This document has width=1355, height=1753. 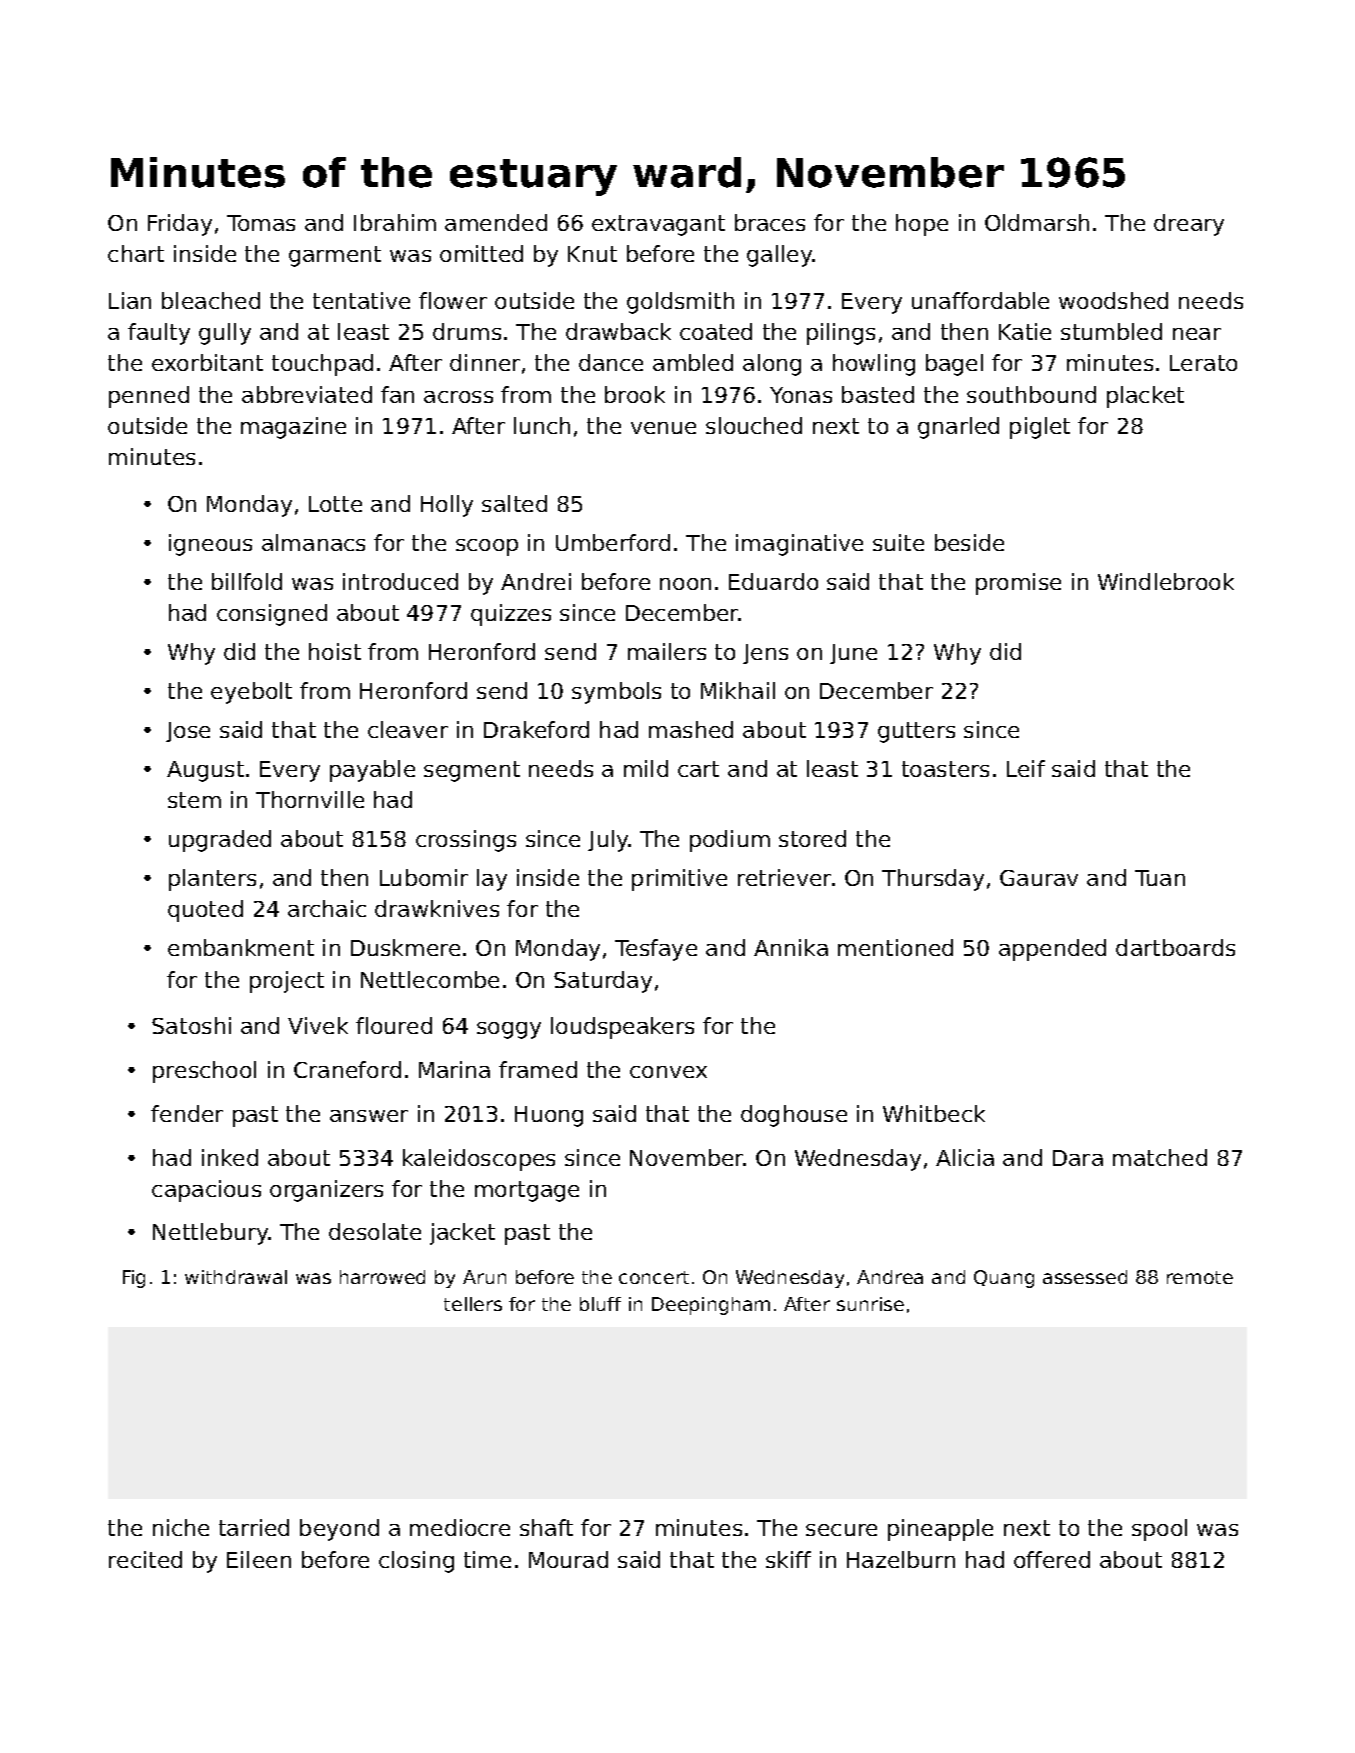 What do you see at coordinates (261, 223) in the document?
I see `Tomas` at bounding box center [261, 223].
